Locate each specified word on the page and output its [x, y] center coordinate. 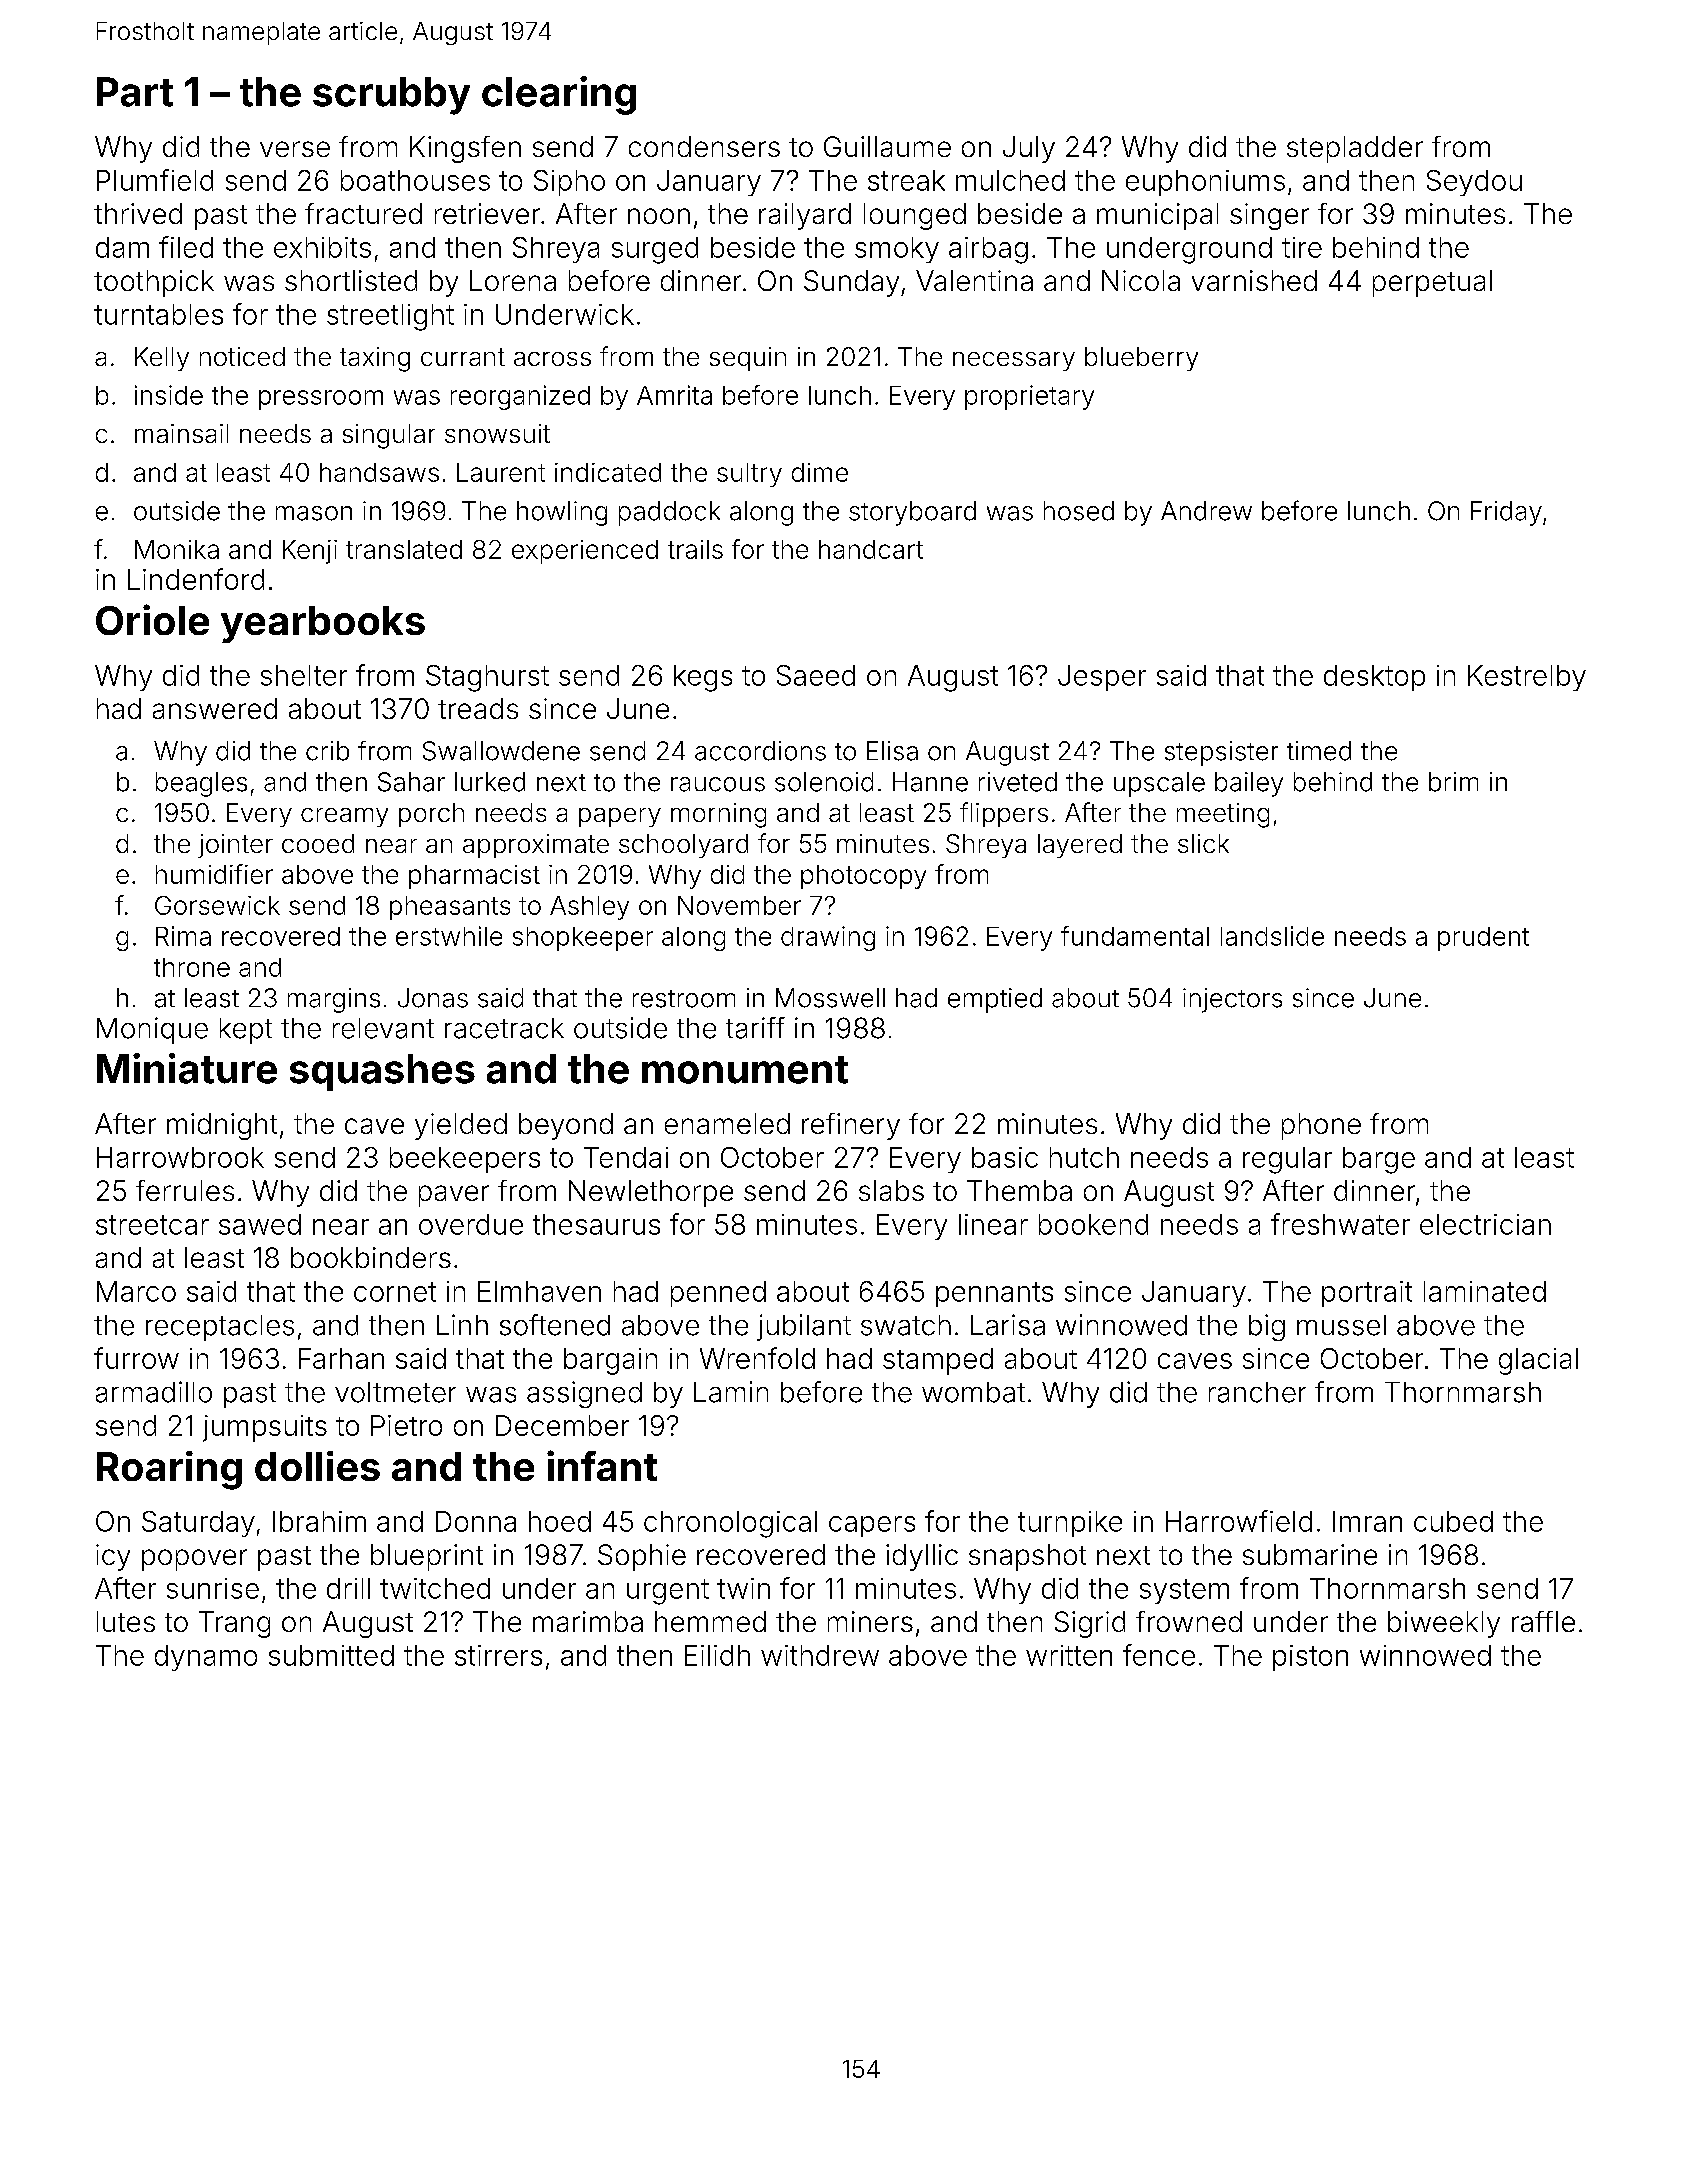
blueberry [1141, 359]
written [1069, 1655]
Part [135, 92]
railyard [805, 216]
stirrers [498, 1655]
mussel [1341, 1325]
